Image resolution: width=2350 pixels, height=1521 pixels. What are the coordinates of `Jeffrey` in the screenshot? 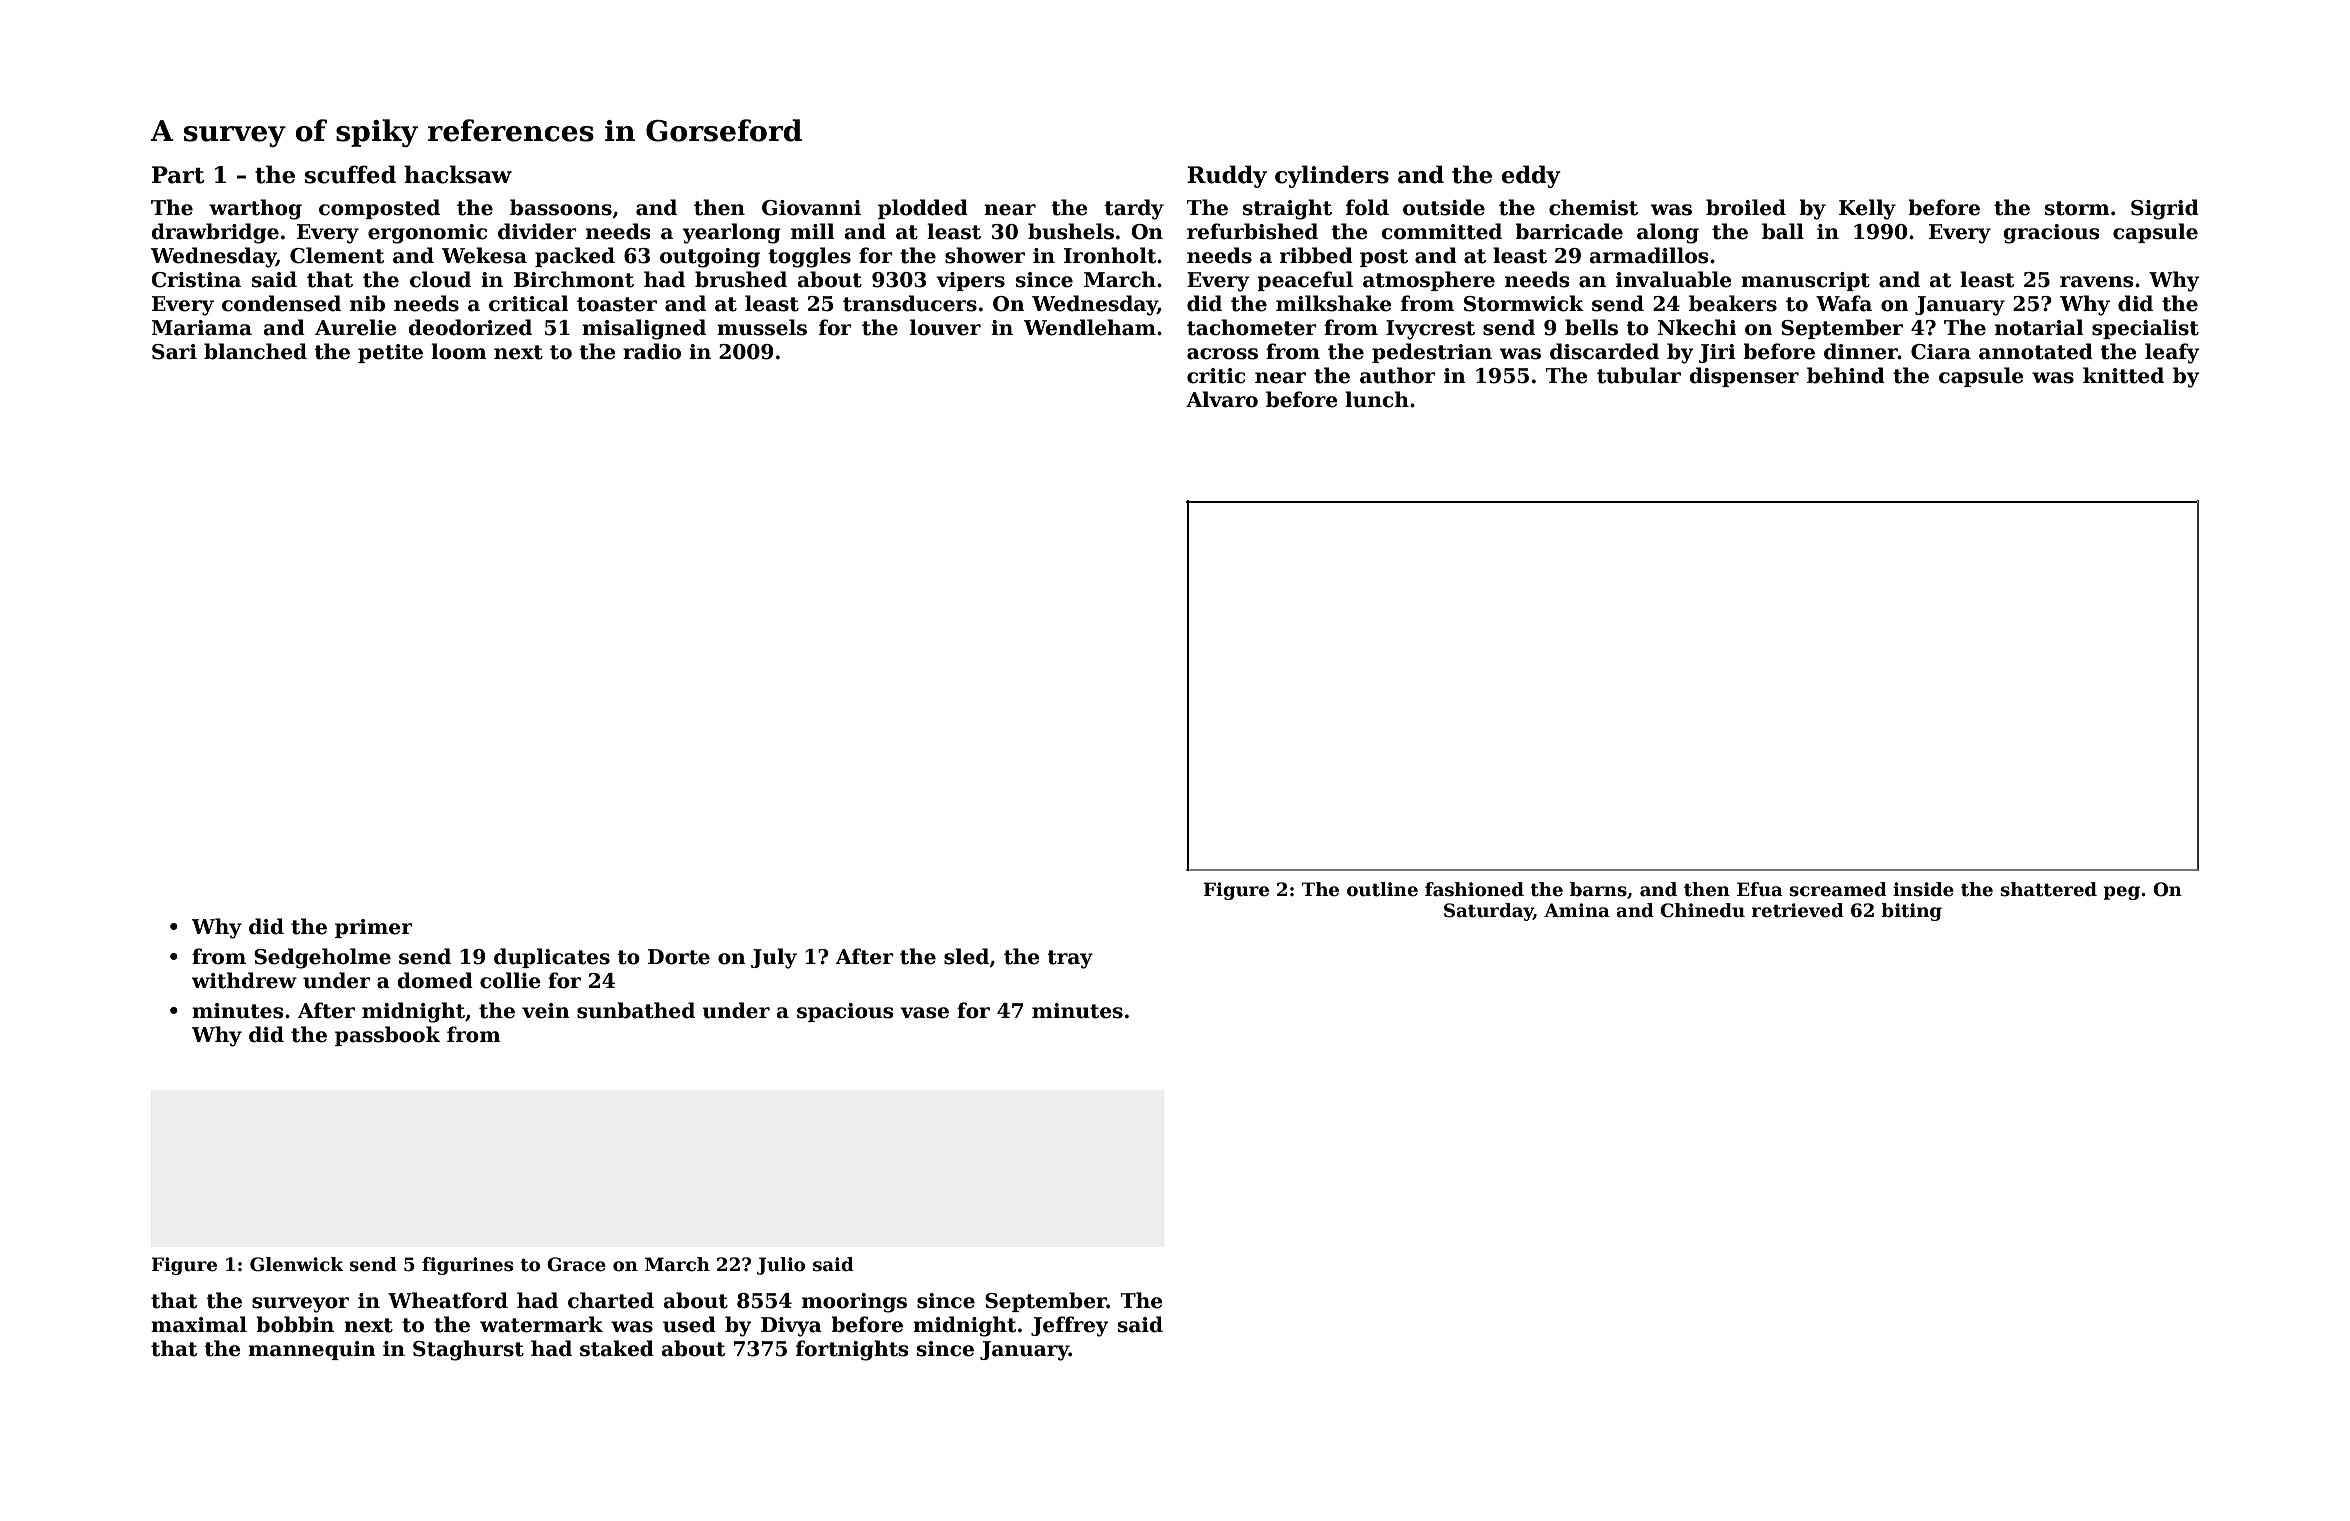 It's located at (1070, 1326).
